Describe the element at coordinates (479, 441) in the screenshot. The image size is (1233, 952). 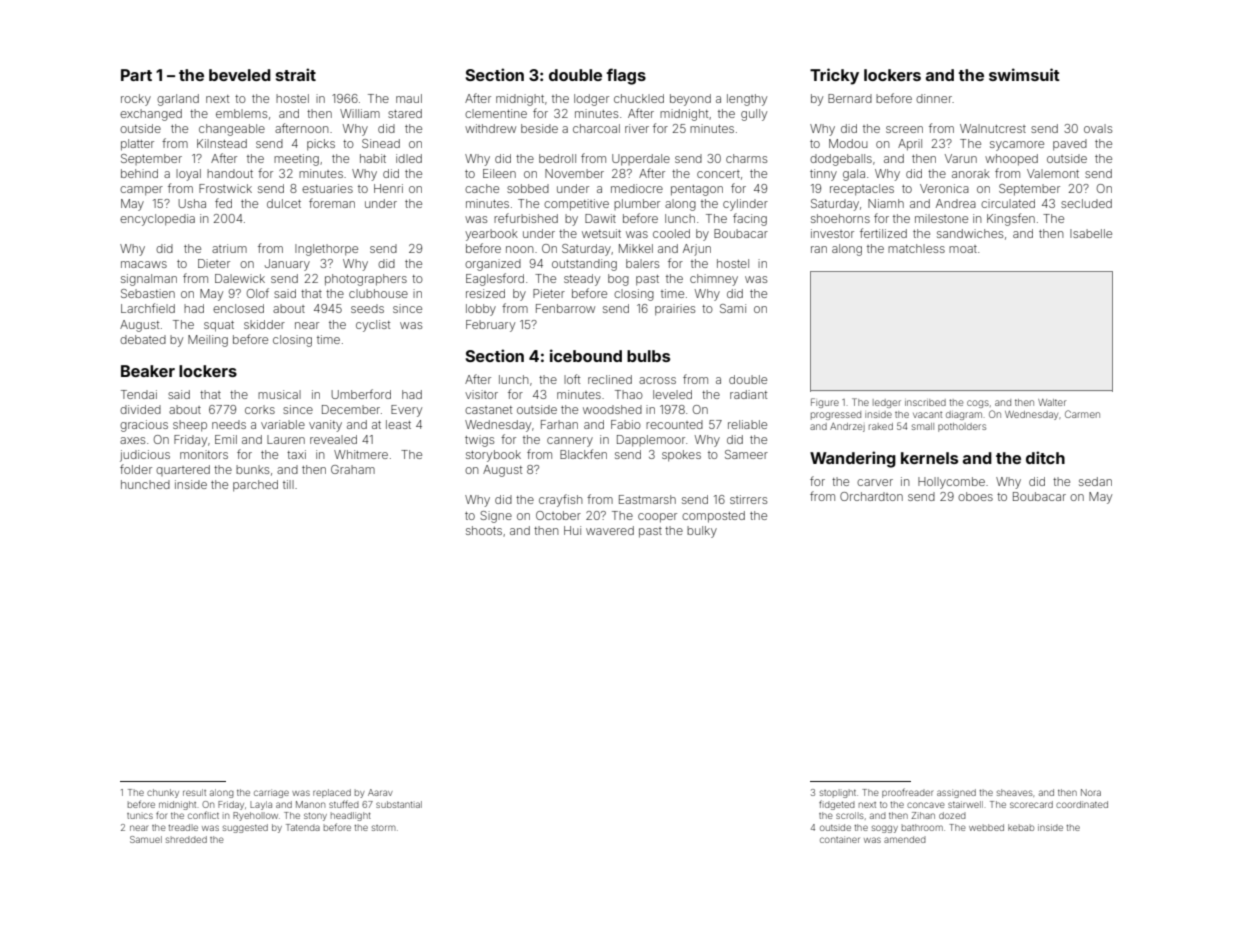
I see `twigs` at that location.
